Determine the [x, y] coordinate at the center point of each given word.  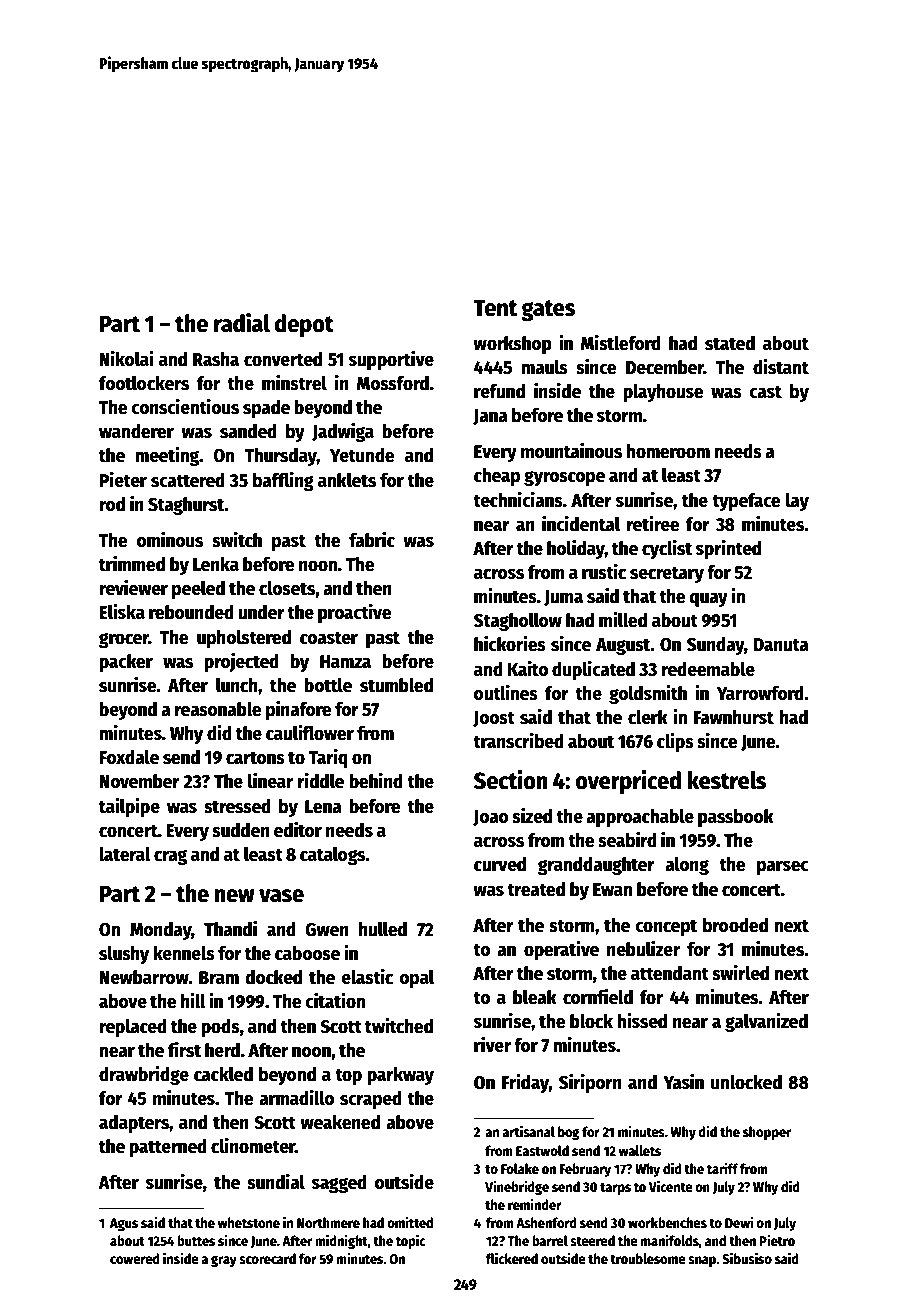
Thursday [280, 457]
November [140, 781]
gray [224, 1261]
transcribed [518, 741]
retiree [653, 524]
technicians [518, 500]
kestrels [726, 780]
